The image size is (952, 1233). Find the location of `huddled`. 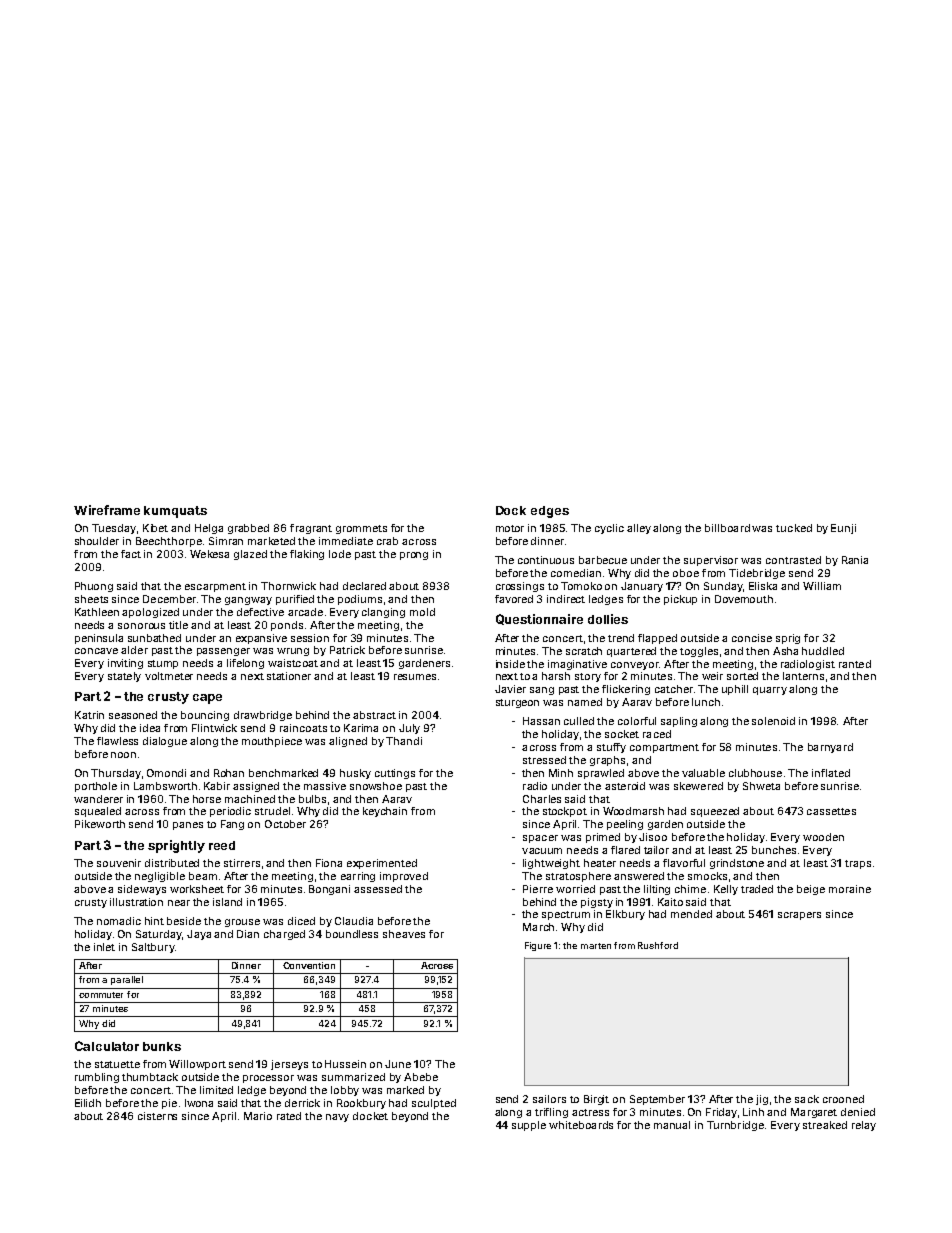

huddled is located at coordinates (823, 651).
